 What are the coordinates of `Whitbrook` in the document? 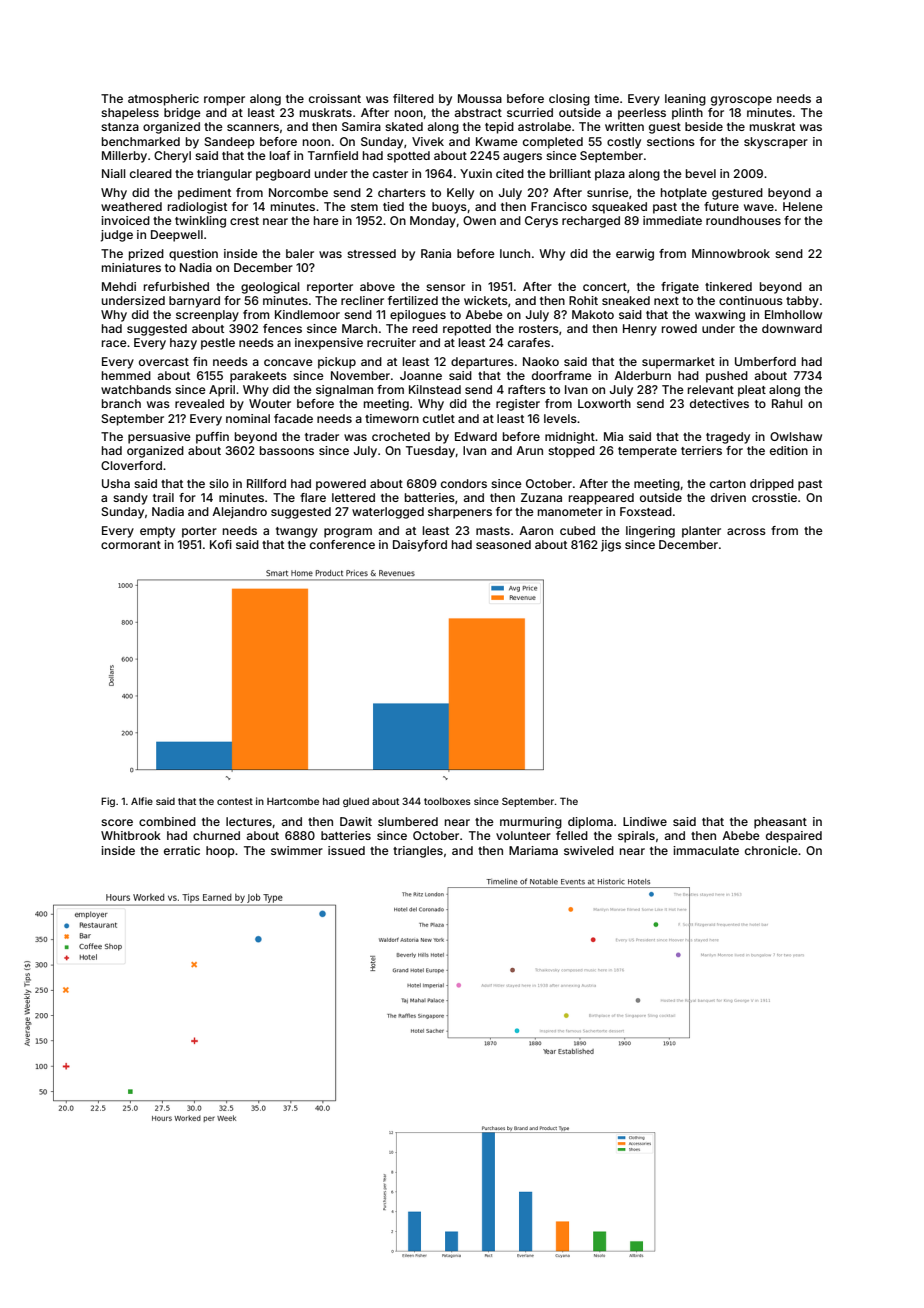 It's located at (131, 835).
